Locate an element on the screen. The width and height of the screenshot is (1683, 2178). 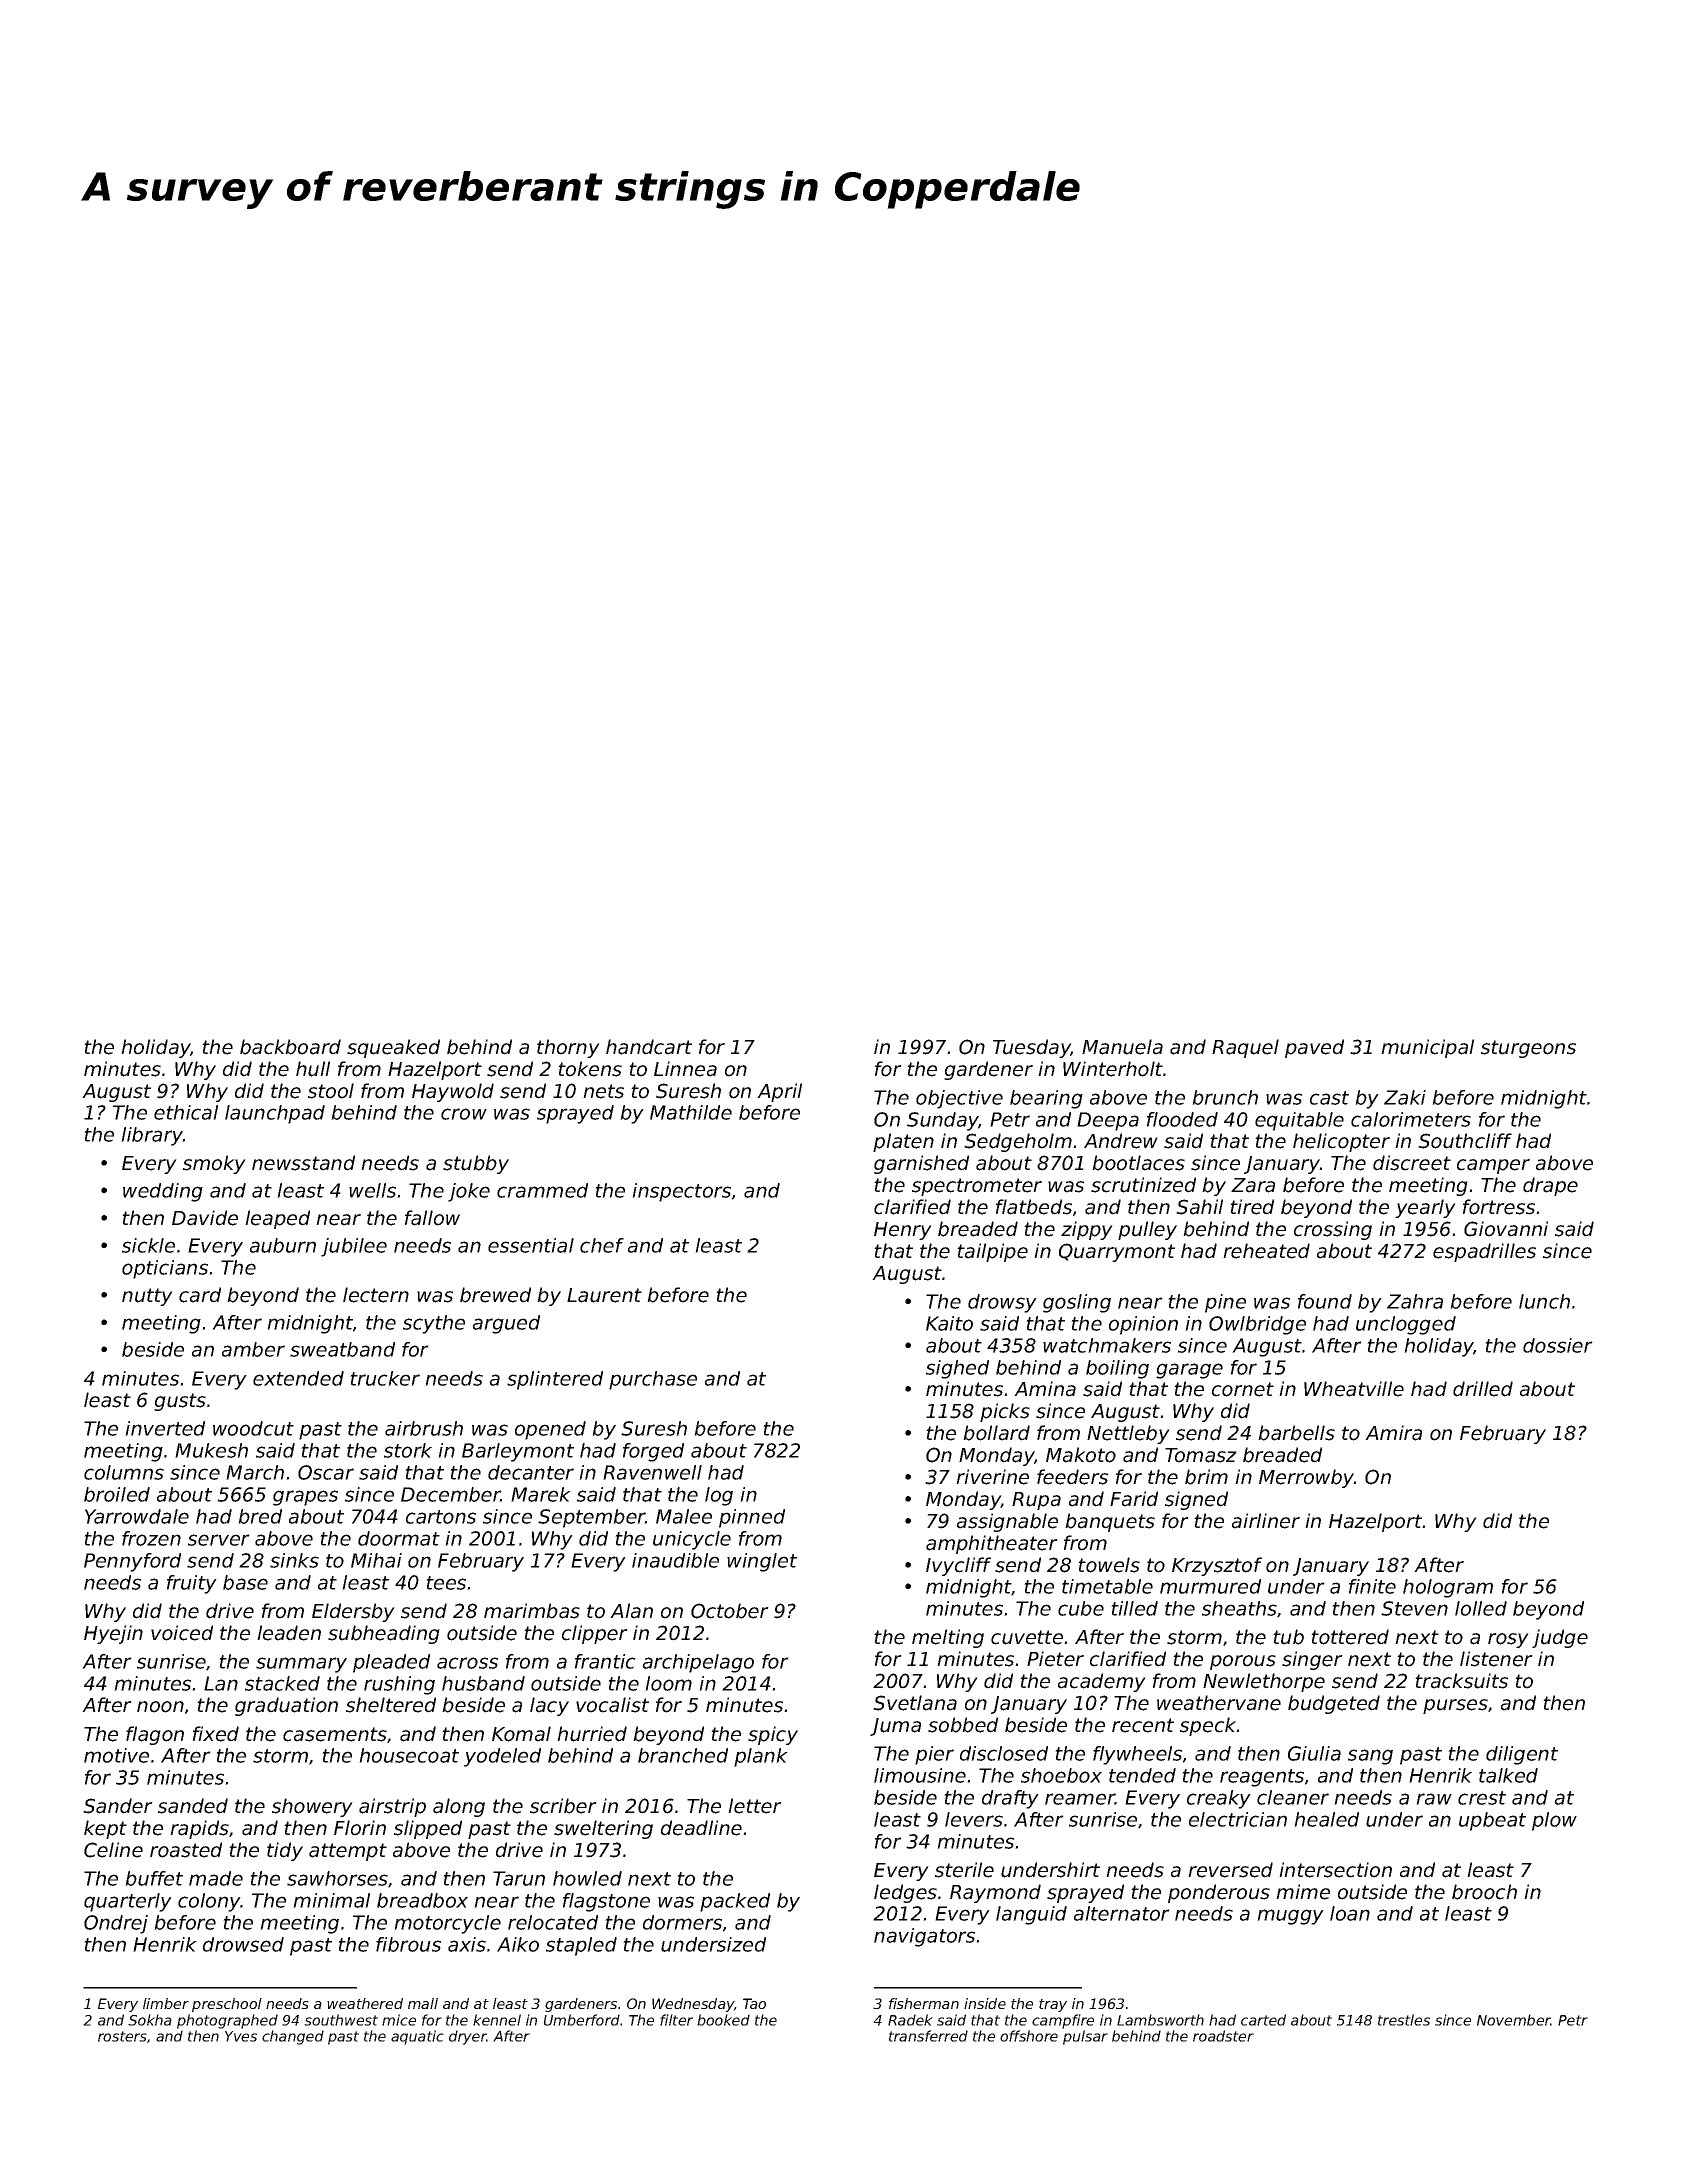
buffet is located at coordinates (154, 1878).
